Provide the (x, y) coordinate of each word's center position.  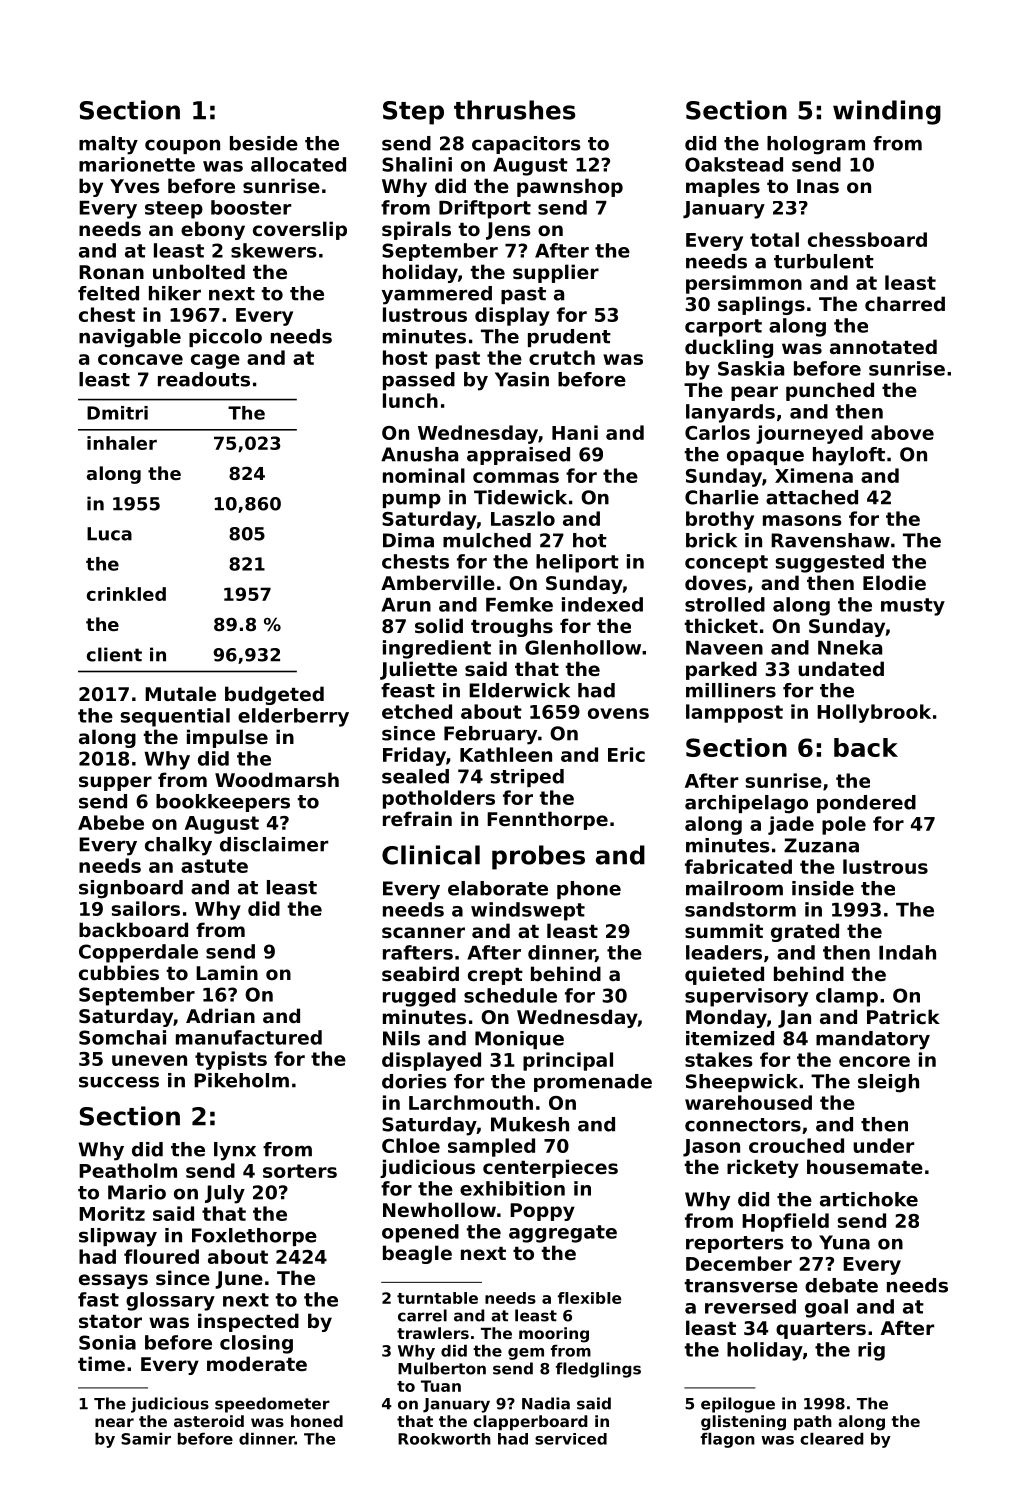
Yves (135, 186)
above (902, 432)
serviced (571, 1439)
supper (115, 783)
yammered (436, 295)
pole (844, 825)
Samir (146, 1439)
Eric (626, 754)
